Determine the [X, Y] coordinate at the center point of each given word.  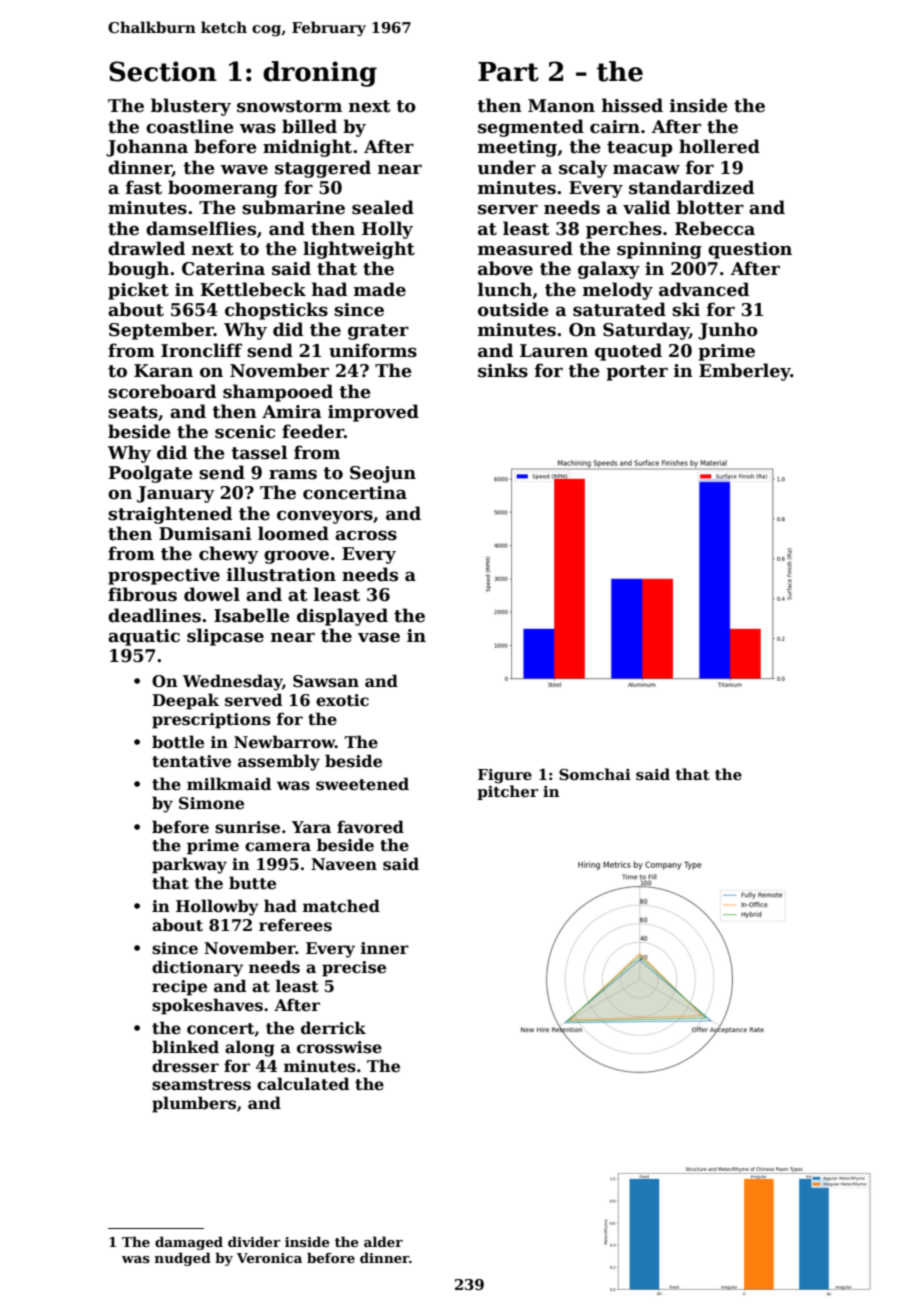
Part [508, 72]
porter [637, 373]
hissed [632, 105]
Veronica [269, 1258]
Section [163, 71]
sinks [503, 370]
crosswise [339, 1047]
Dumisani [205, 534]
